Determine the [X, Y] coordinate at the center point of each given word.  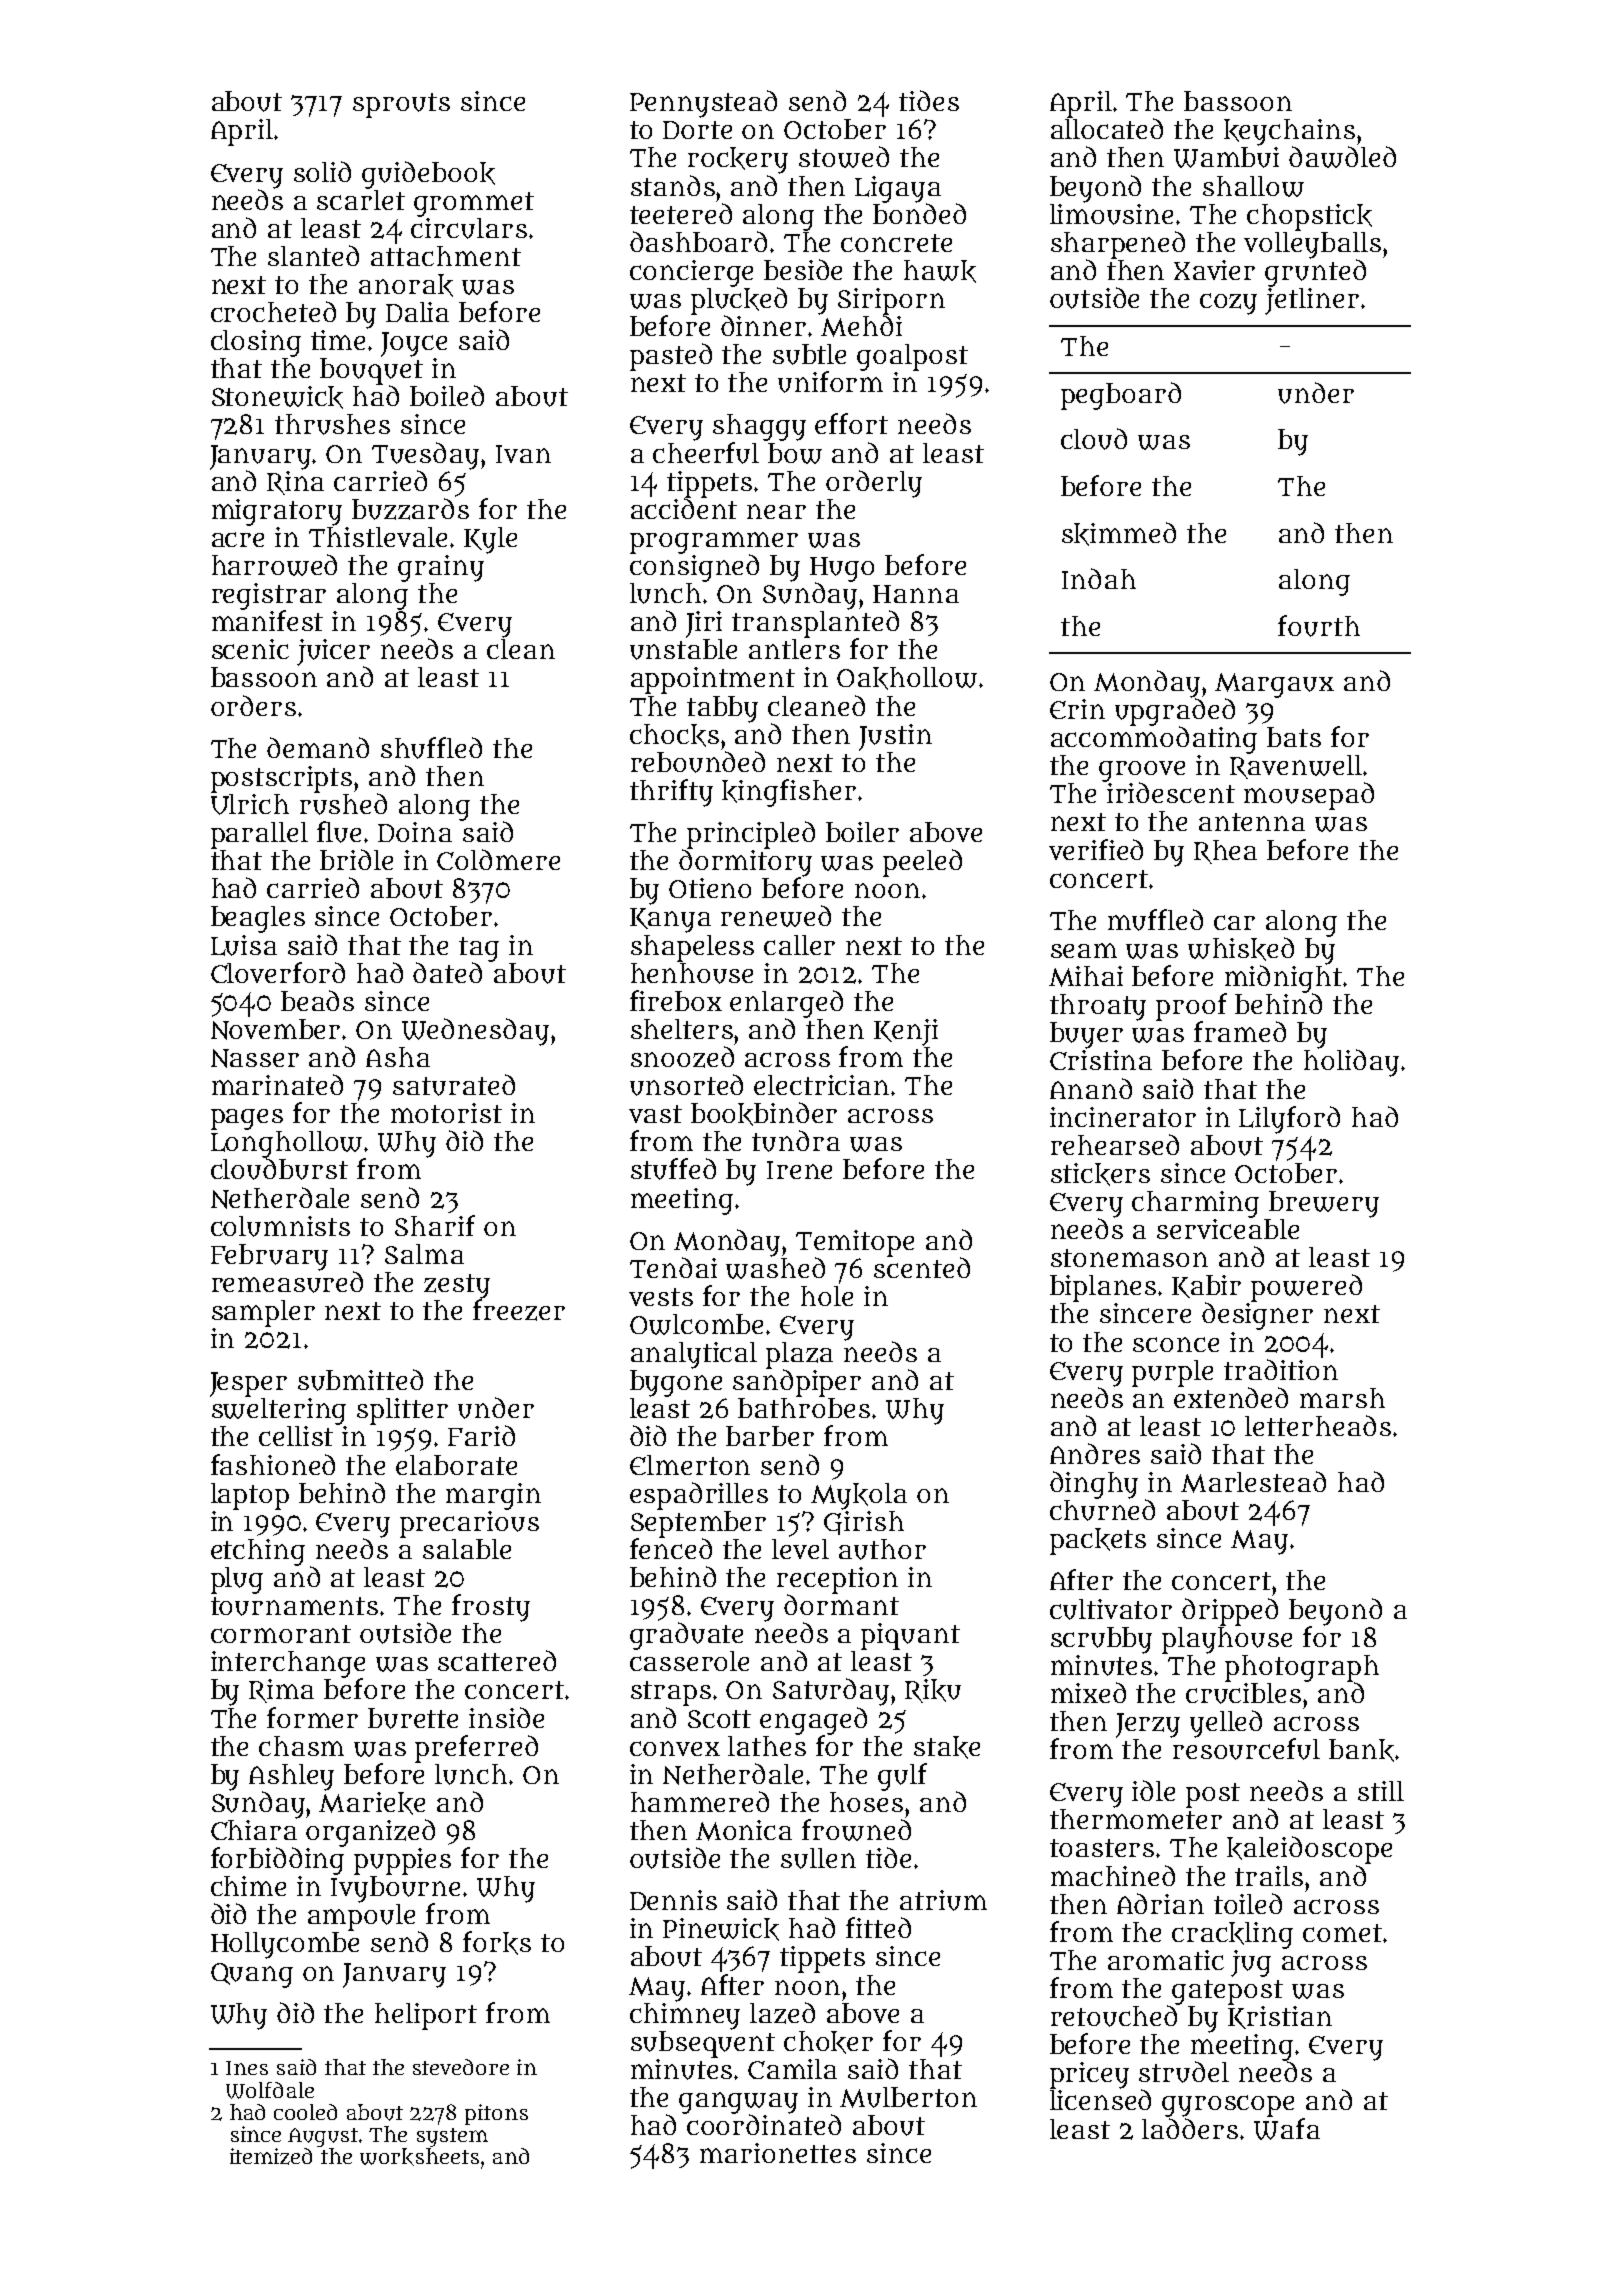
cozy [1228, 304]
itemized [271, 2156]
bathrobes [804, 1408]
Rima [281, 1691]
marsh [1342, 1398]
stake [947, 1747]
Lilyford [1289, 1120]
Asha [398, 1057]
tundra [796, 1141]
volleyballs [1312, 245]
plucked [739, 301]
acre [238, 539]
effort [851, 423]
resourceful [1246, 1749]
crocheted [273, 311]
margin [493, 1496]
